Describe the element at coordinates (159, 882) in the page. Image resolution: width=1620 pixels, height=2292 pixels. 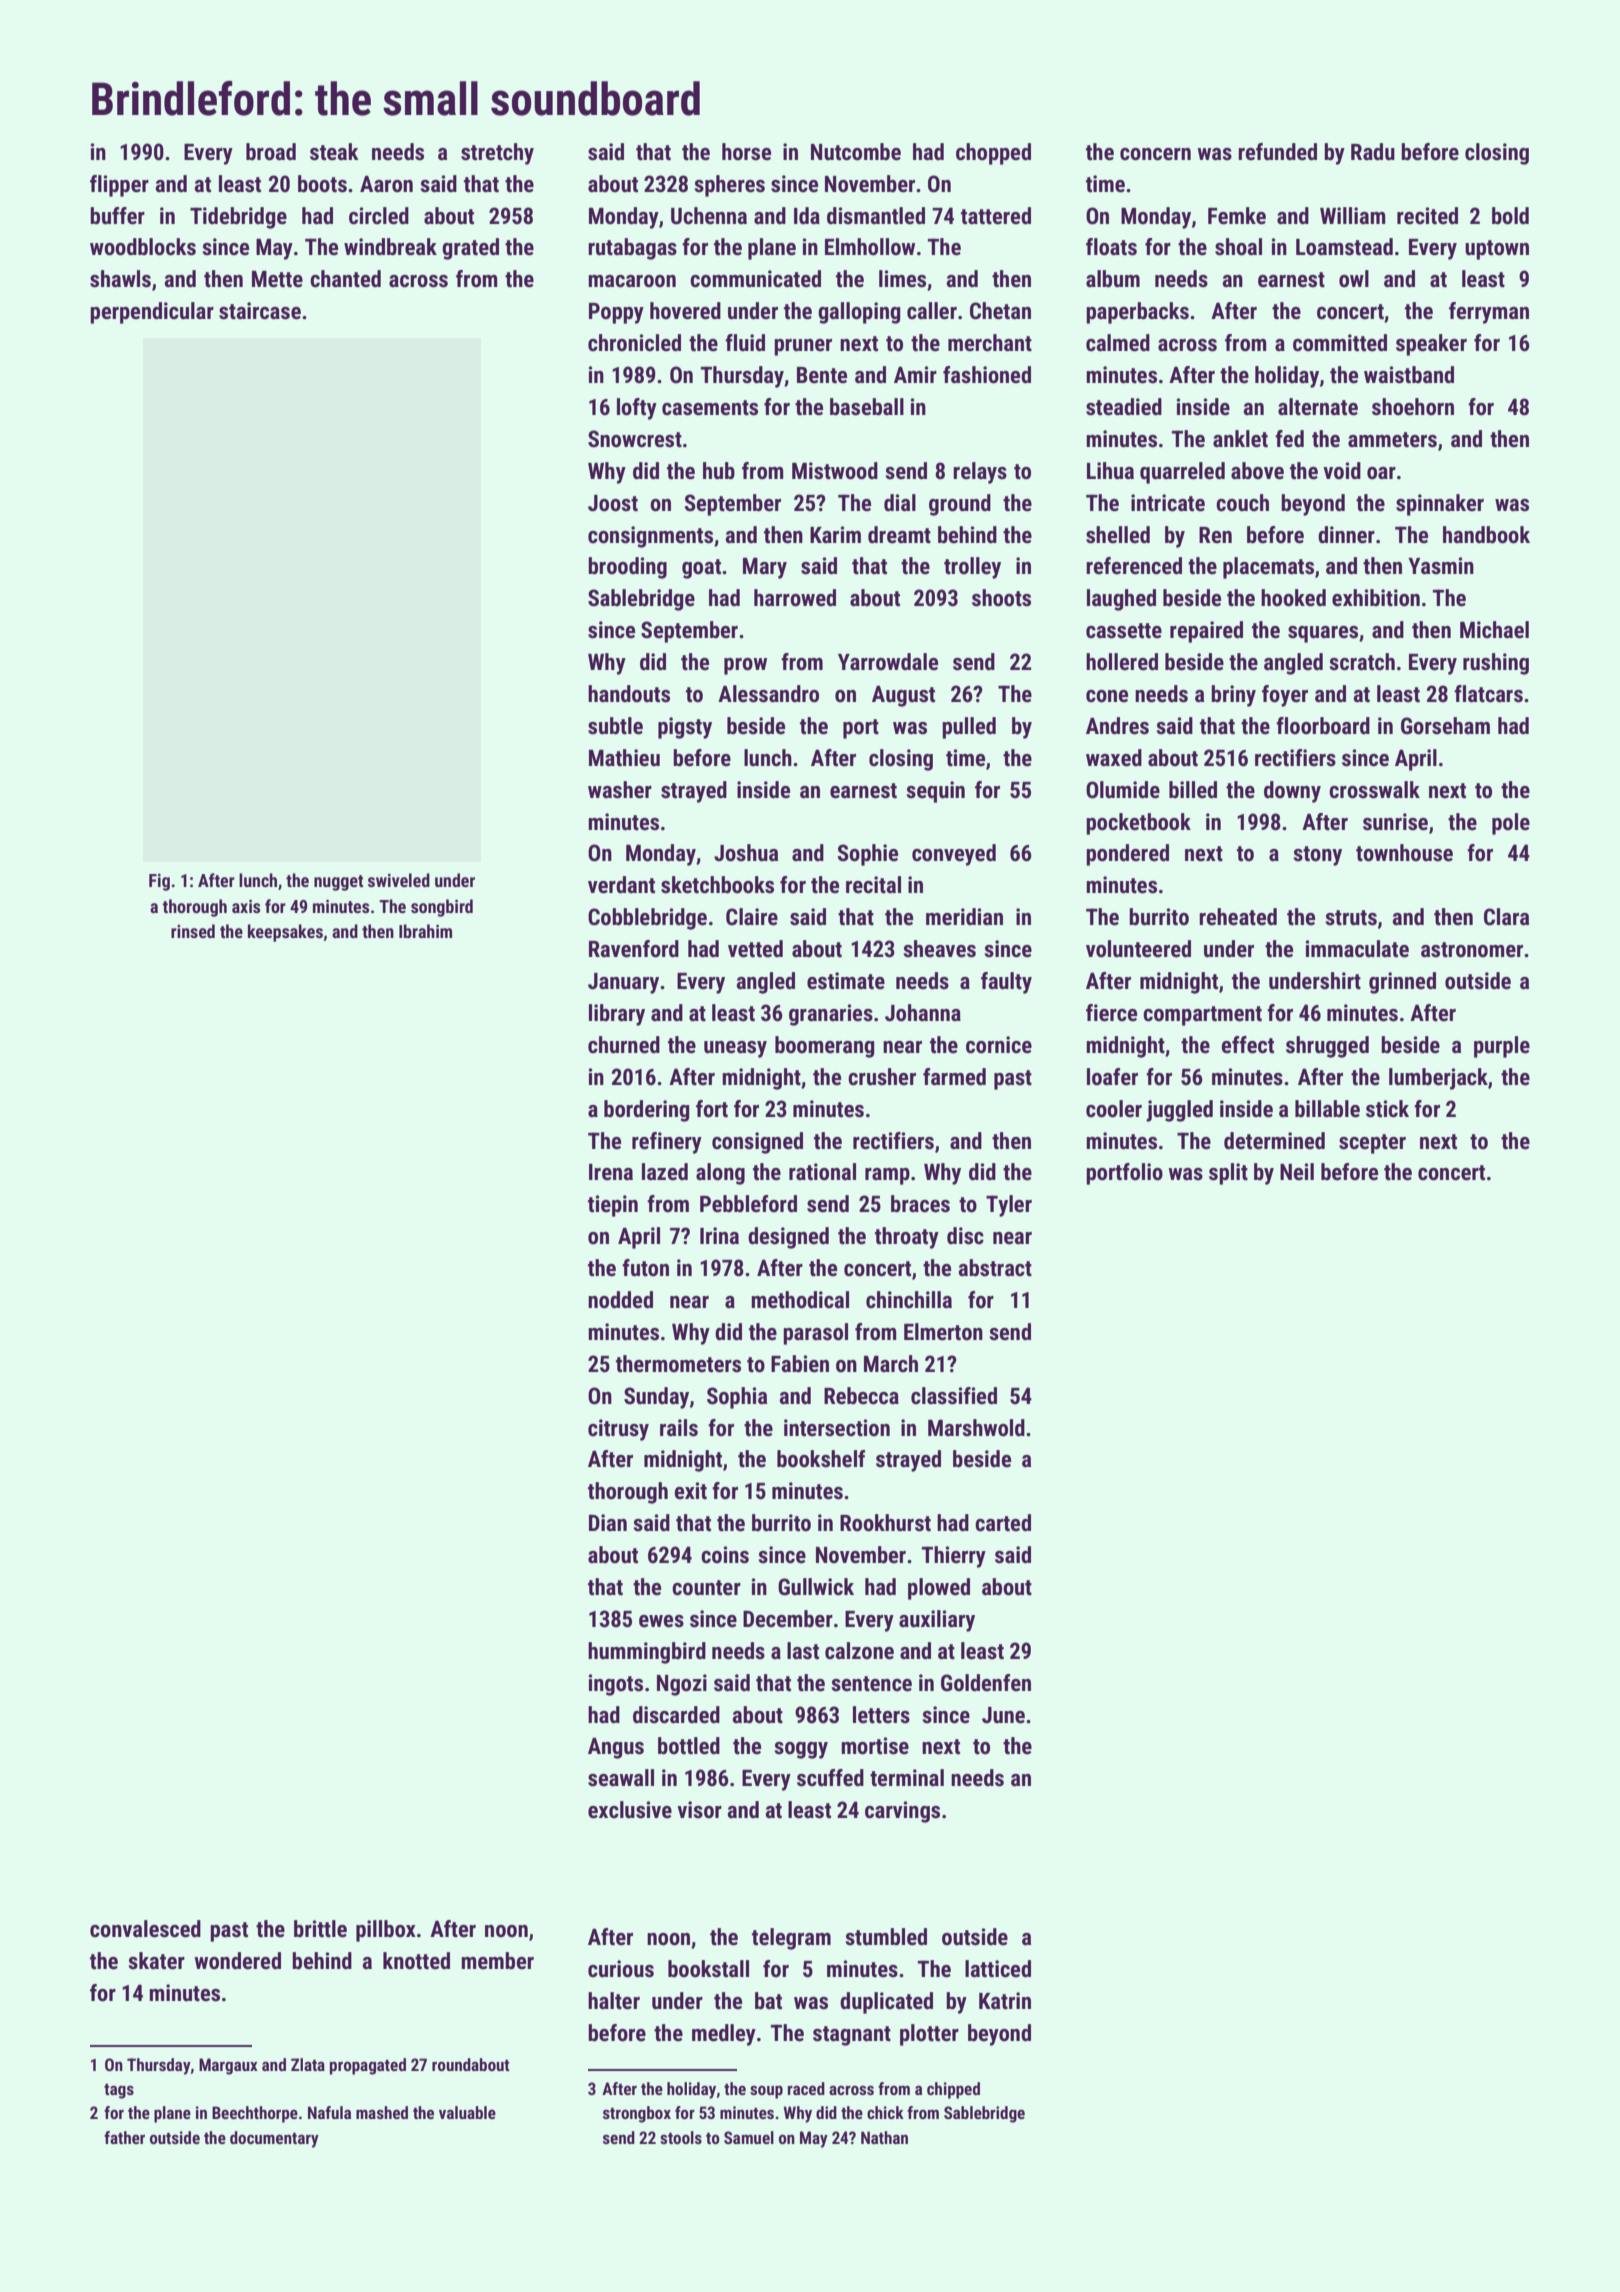
I see `Fig` at that location.
